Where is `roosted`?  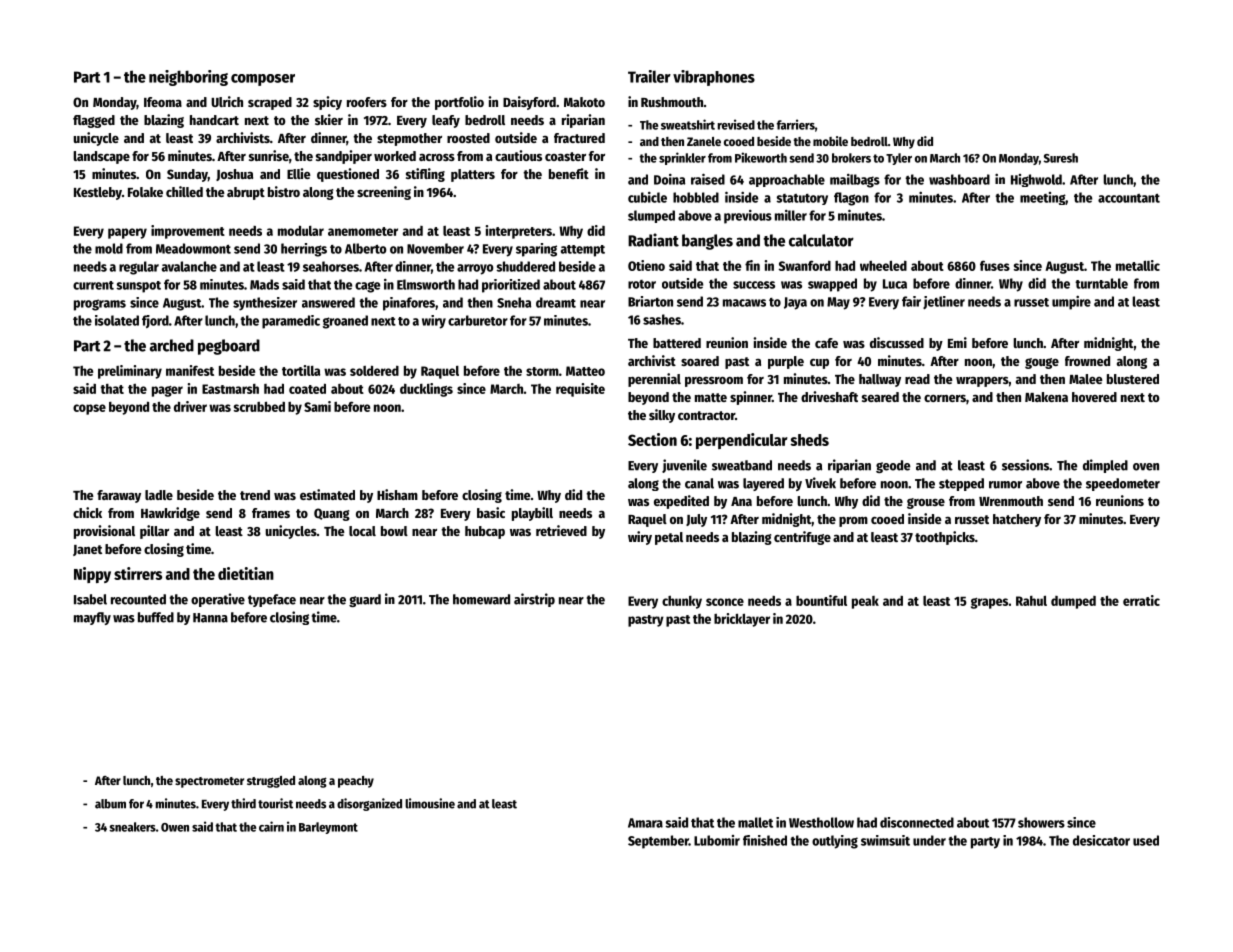 roosted is located at coordinates (468, 138).
